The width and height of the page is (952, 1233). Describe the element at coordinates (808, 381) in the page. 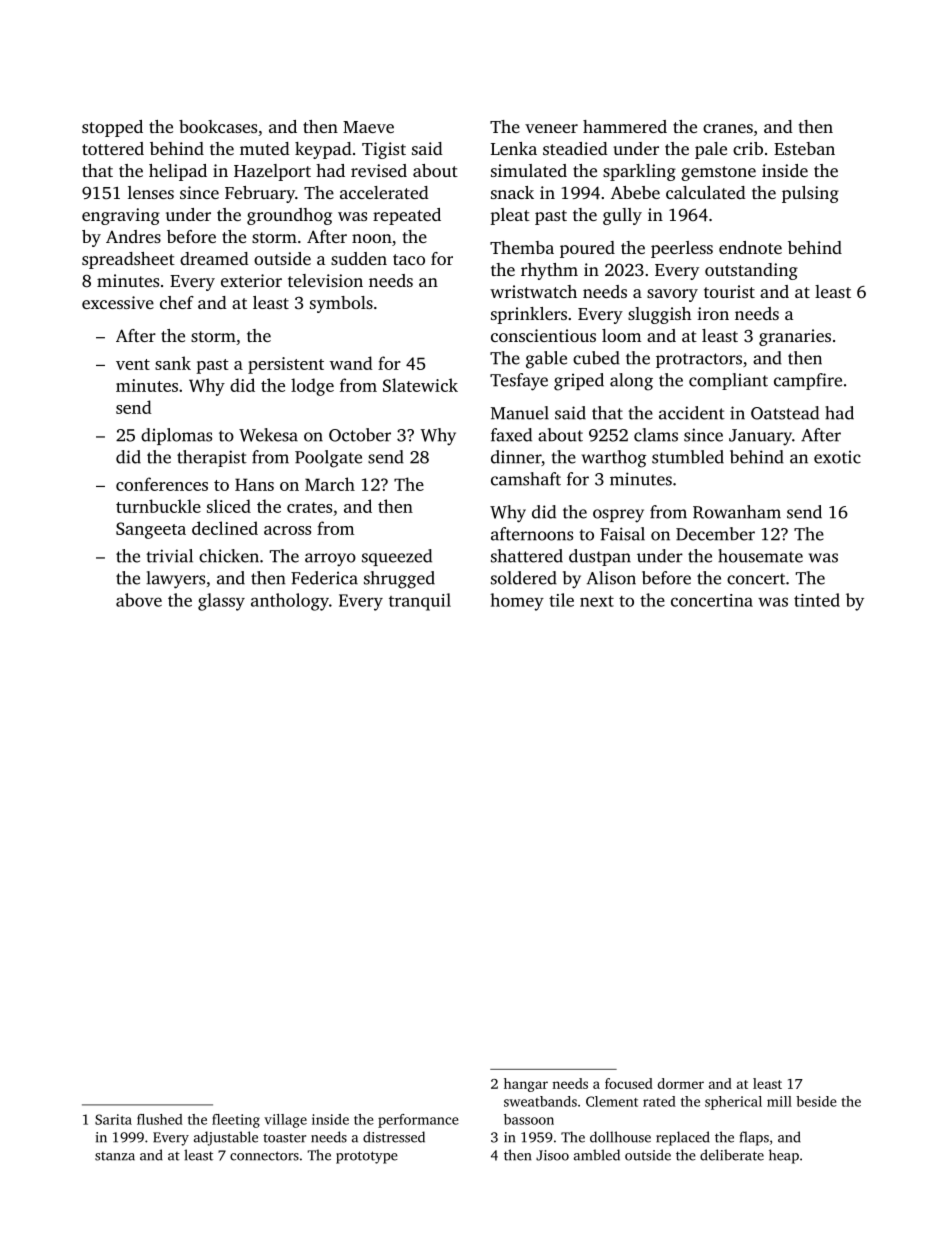

I see `campfire` at that location.
